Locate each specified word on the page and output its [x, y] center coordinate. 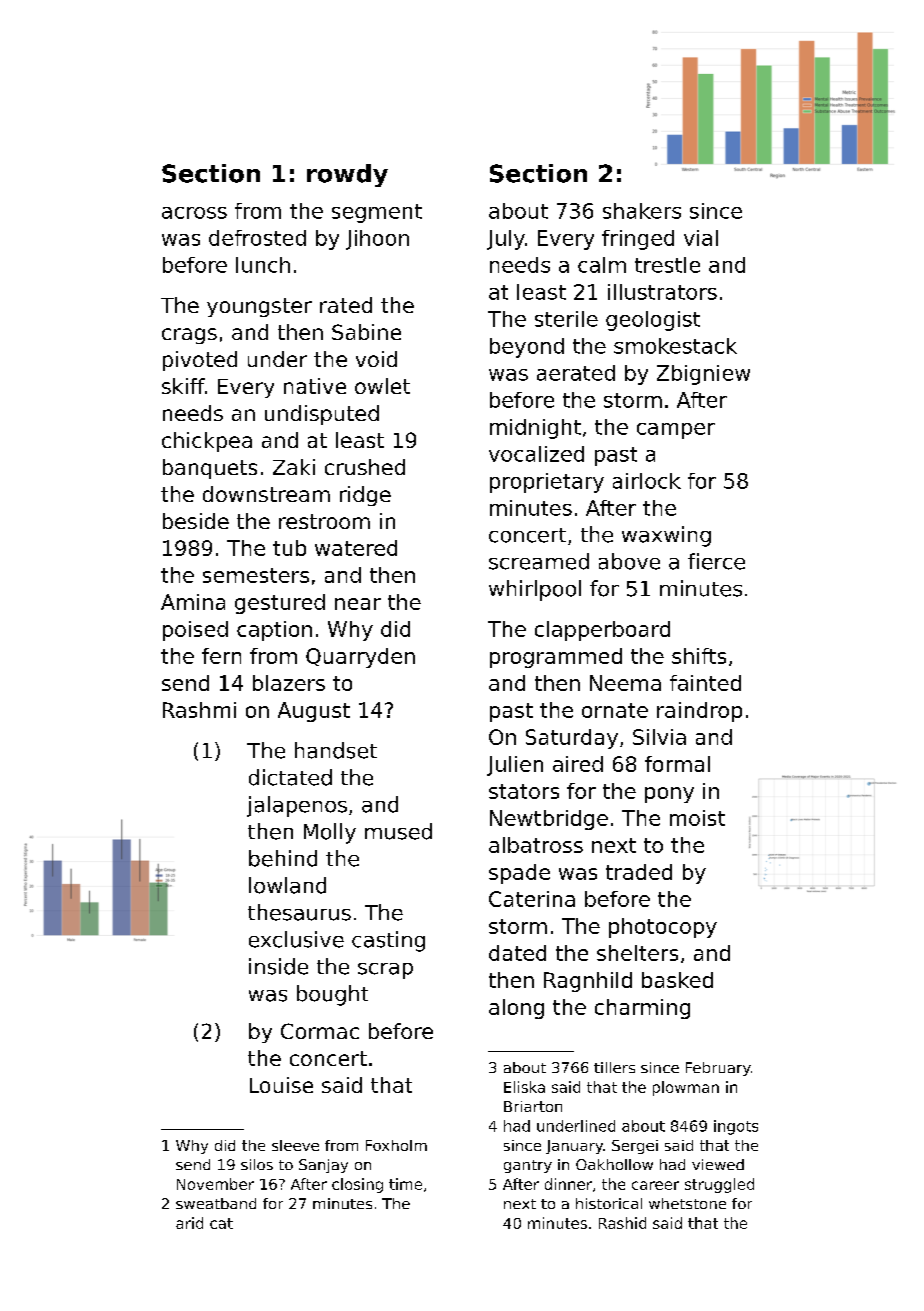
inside [278, 966]
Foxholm [396, 1145]
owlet [382, 386]
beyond [527, 348]
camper [676, 431]
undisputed [322, 415]
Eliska [524, 1087]
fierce [716, 561]
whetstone [687, 1203]
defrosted [257, 238]
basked [677, 980]
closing [357, 1185]
